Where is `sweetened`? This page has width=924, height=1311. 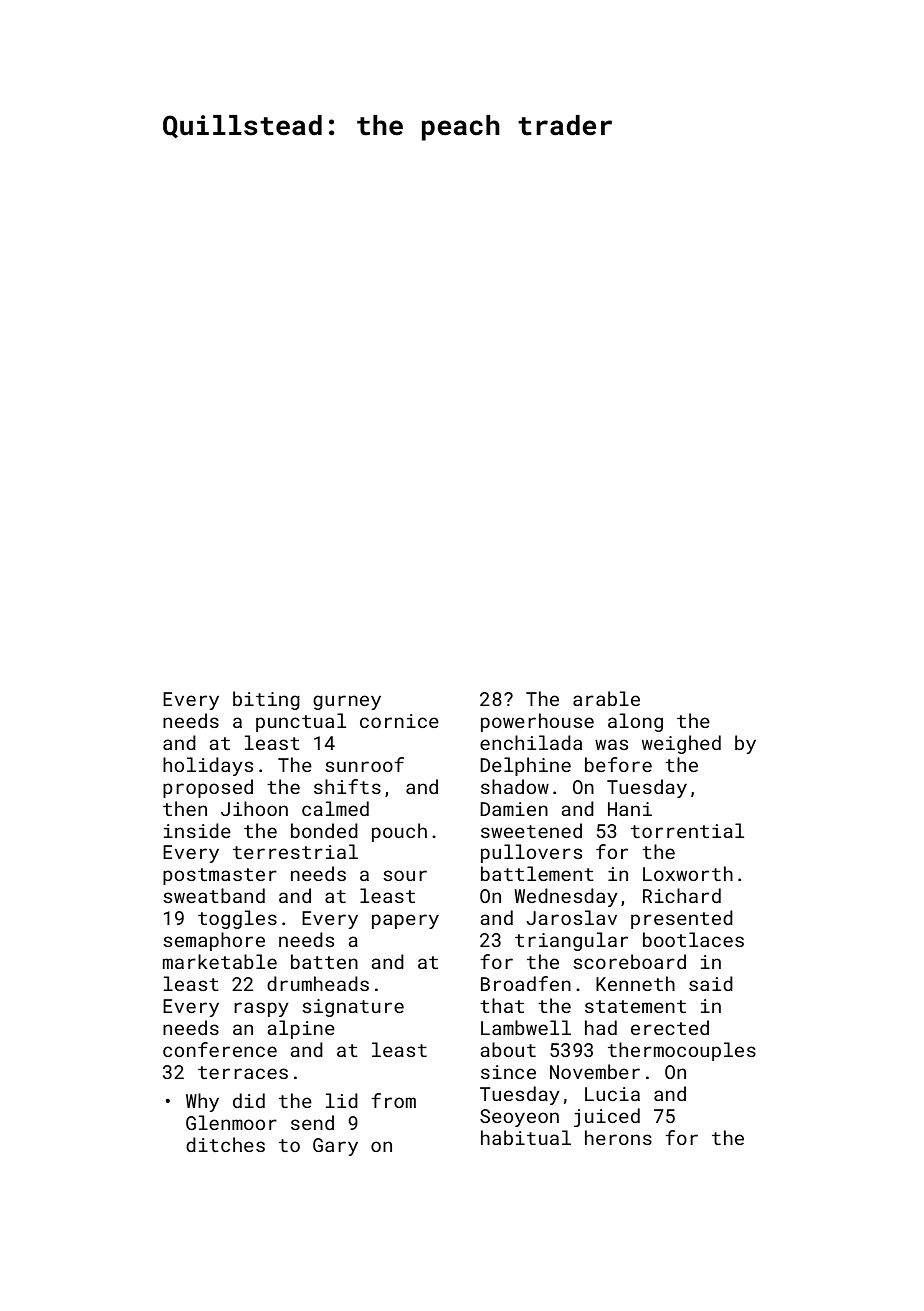
sweetened is located at coordinates (531, 830).
